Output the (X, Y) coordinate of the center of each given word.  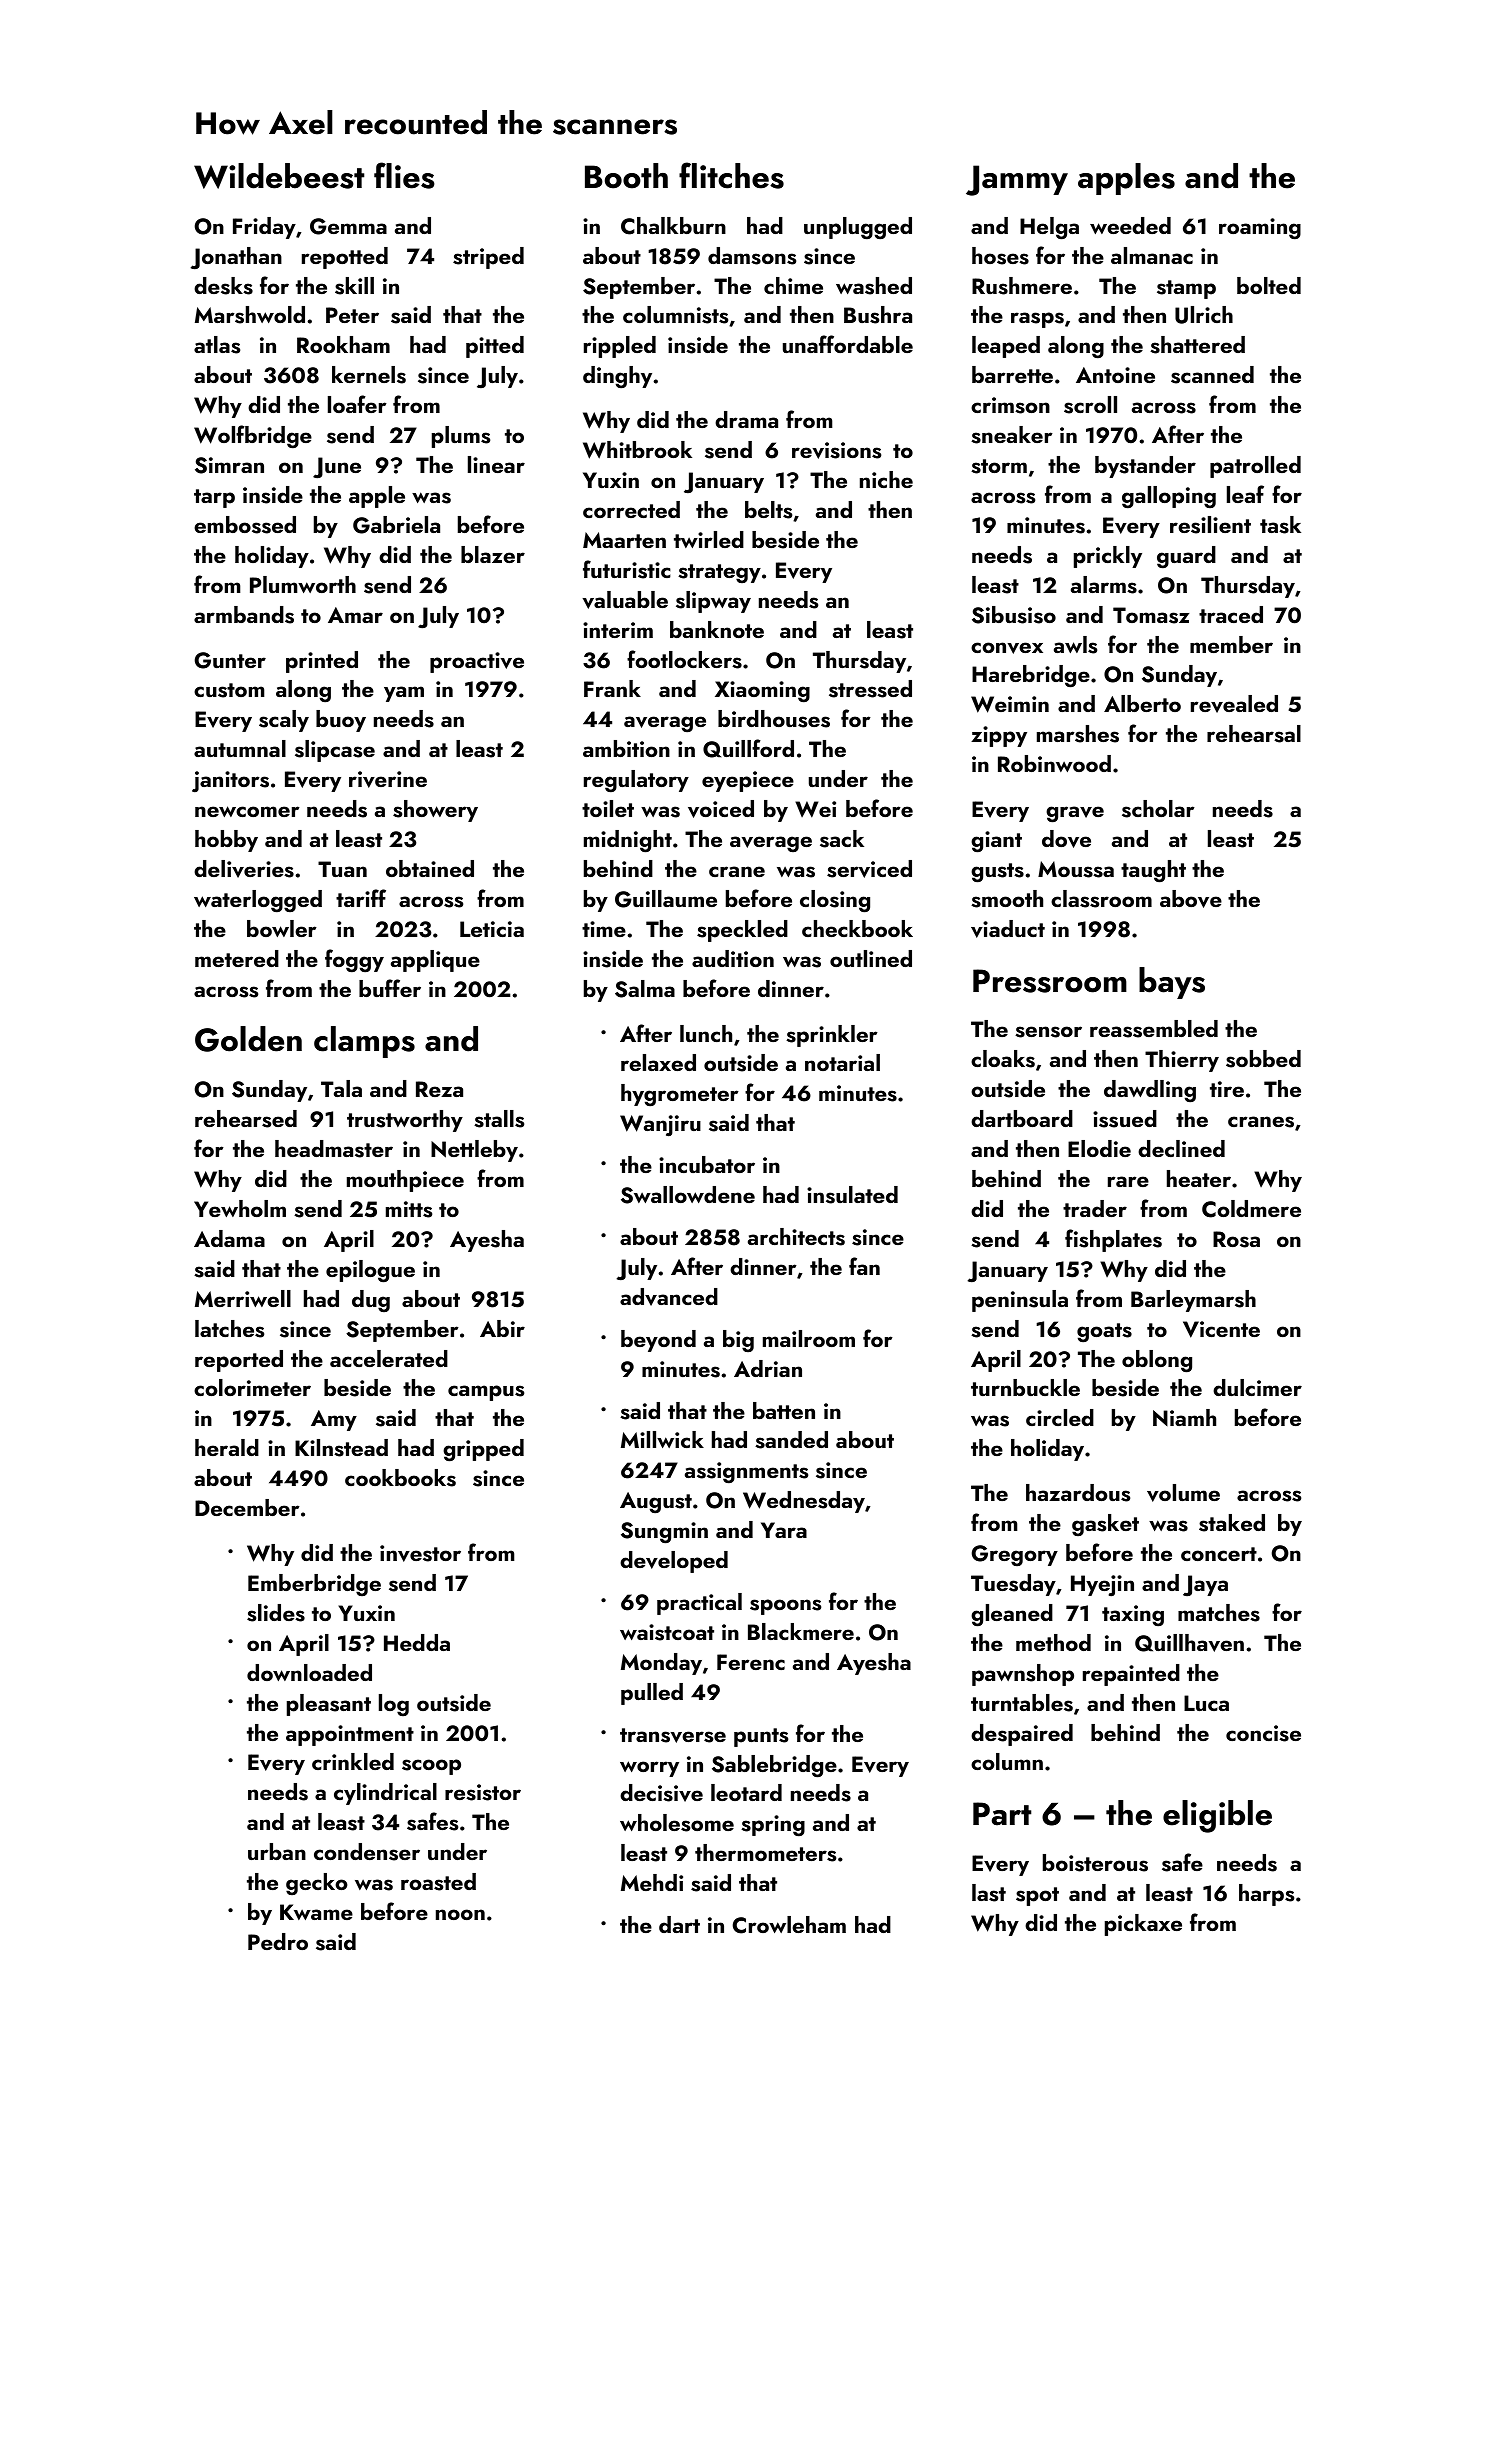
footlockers (684, 659)
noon (460, 1914)
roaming (1260, 229)
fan (864, 1266)
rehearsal (1254, 734)
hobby (226, 841)
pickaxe (1143, 1925)
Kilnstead (341, 1448)
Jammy (1017, 180)
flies (404, 175)
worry (649, 1769)
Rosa (1236, 1239)
